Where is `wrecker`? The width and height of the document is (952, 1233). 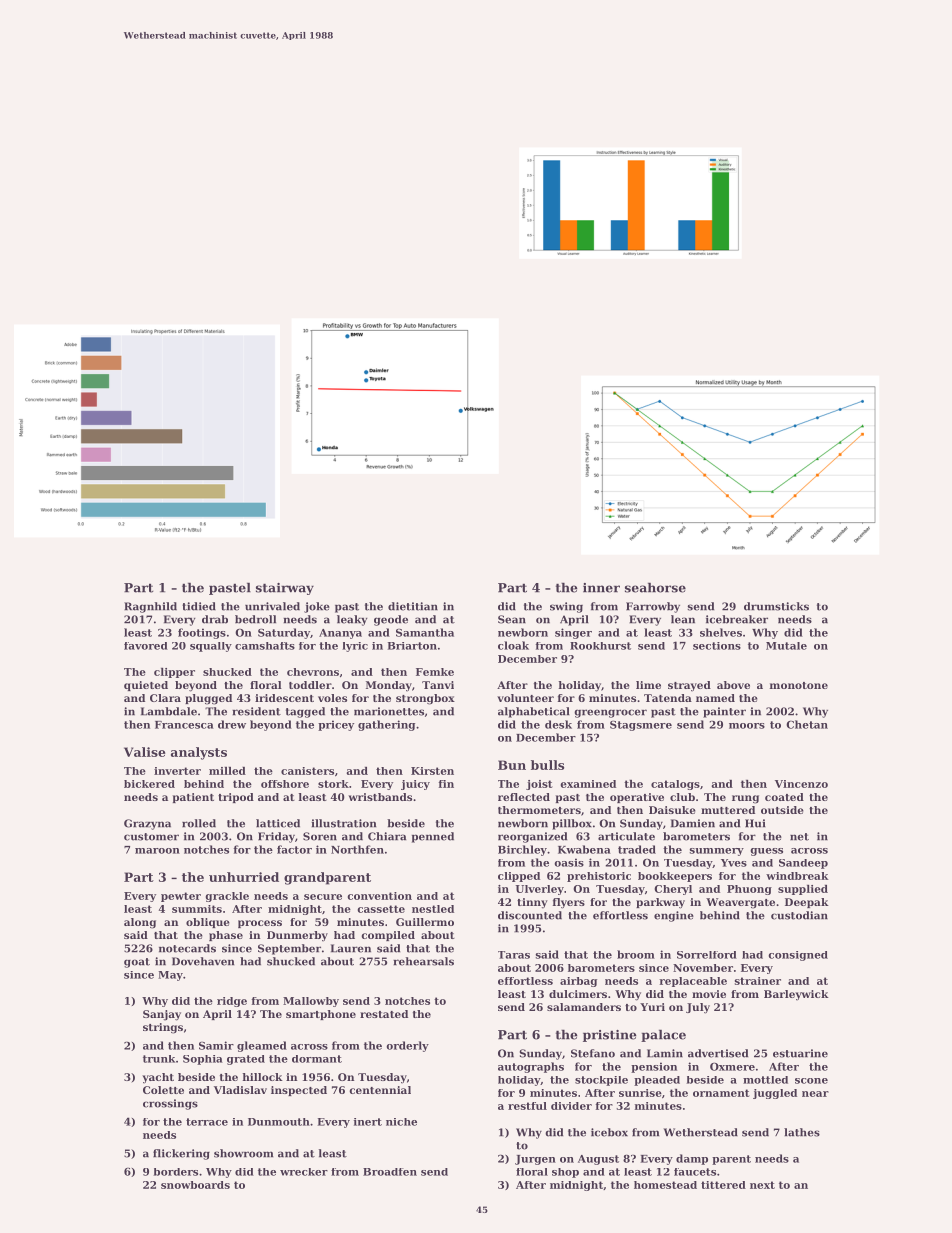
wrecker is located at coordinates (304, 1172).
